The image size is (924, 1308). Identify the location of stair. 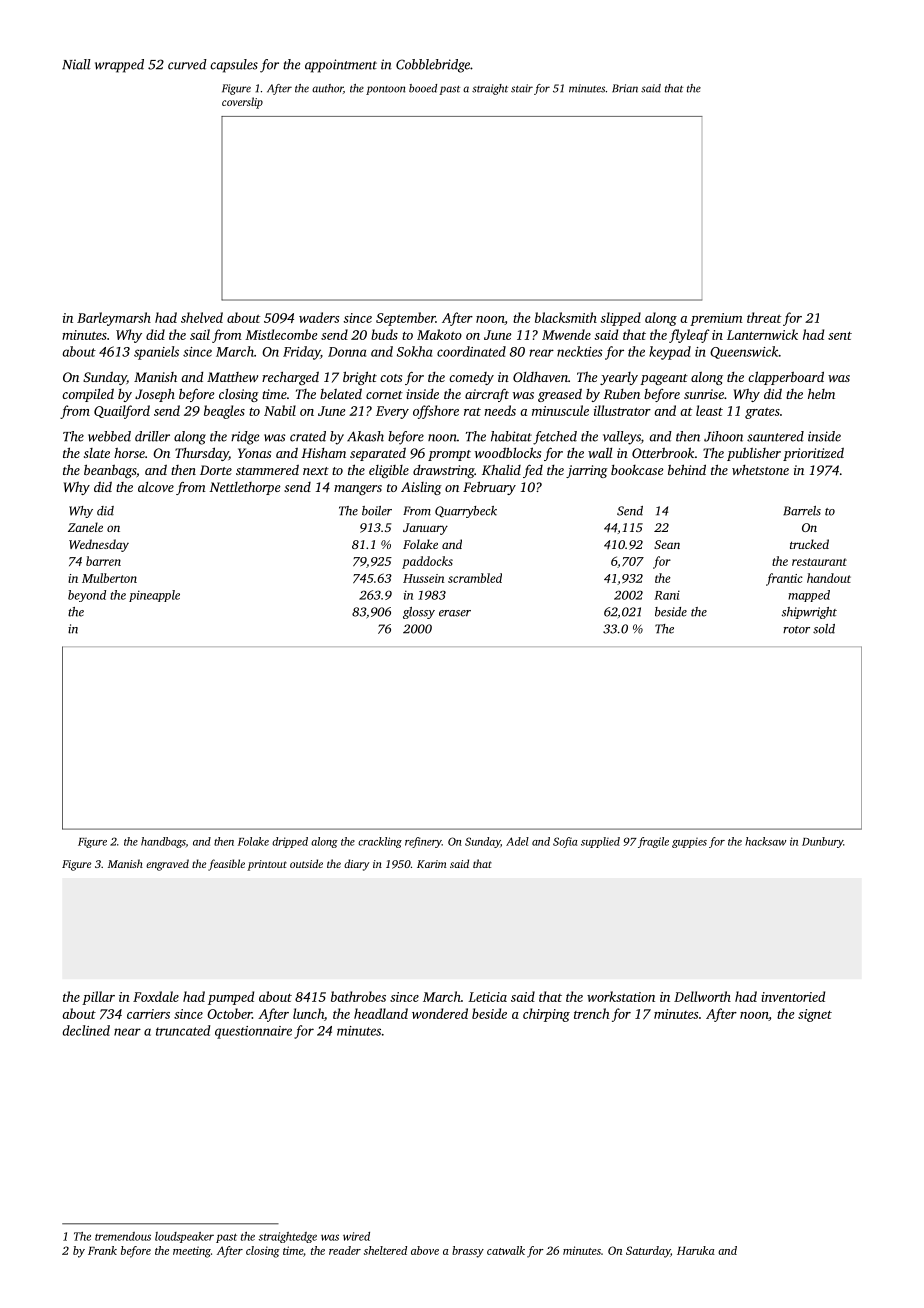
(522, 88).
